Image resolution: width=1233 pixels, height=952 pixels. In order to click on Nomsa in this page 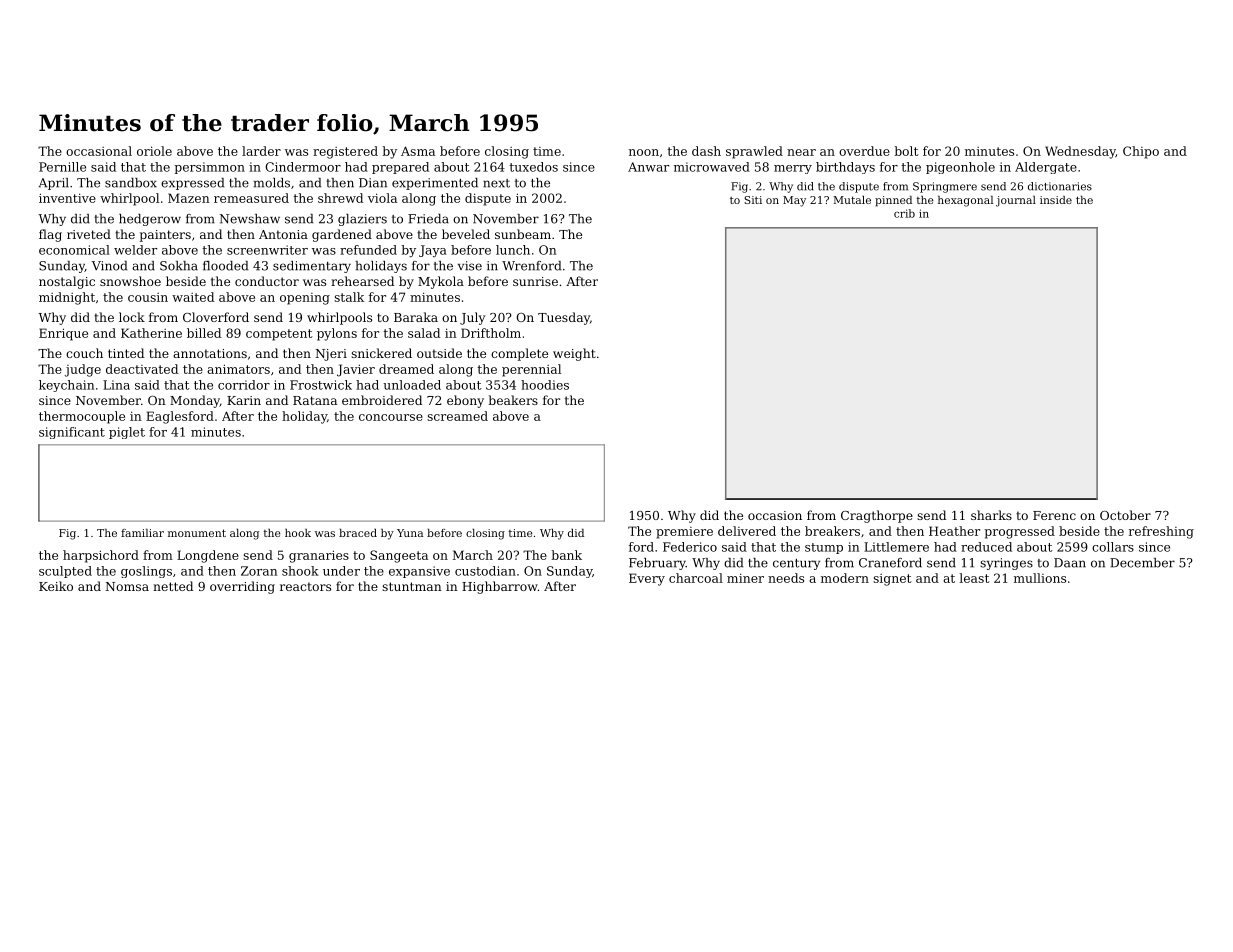, I will do `click(127, 586)`.
